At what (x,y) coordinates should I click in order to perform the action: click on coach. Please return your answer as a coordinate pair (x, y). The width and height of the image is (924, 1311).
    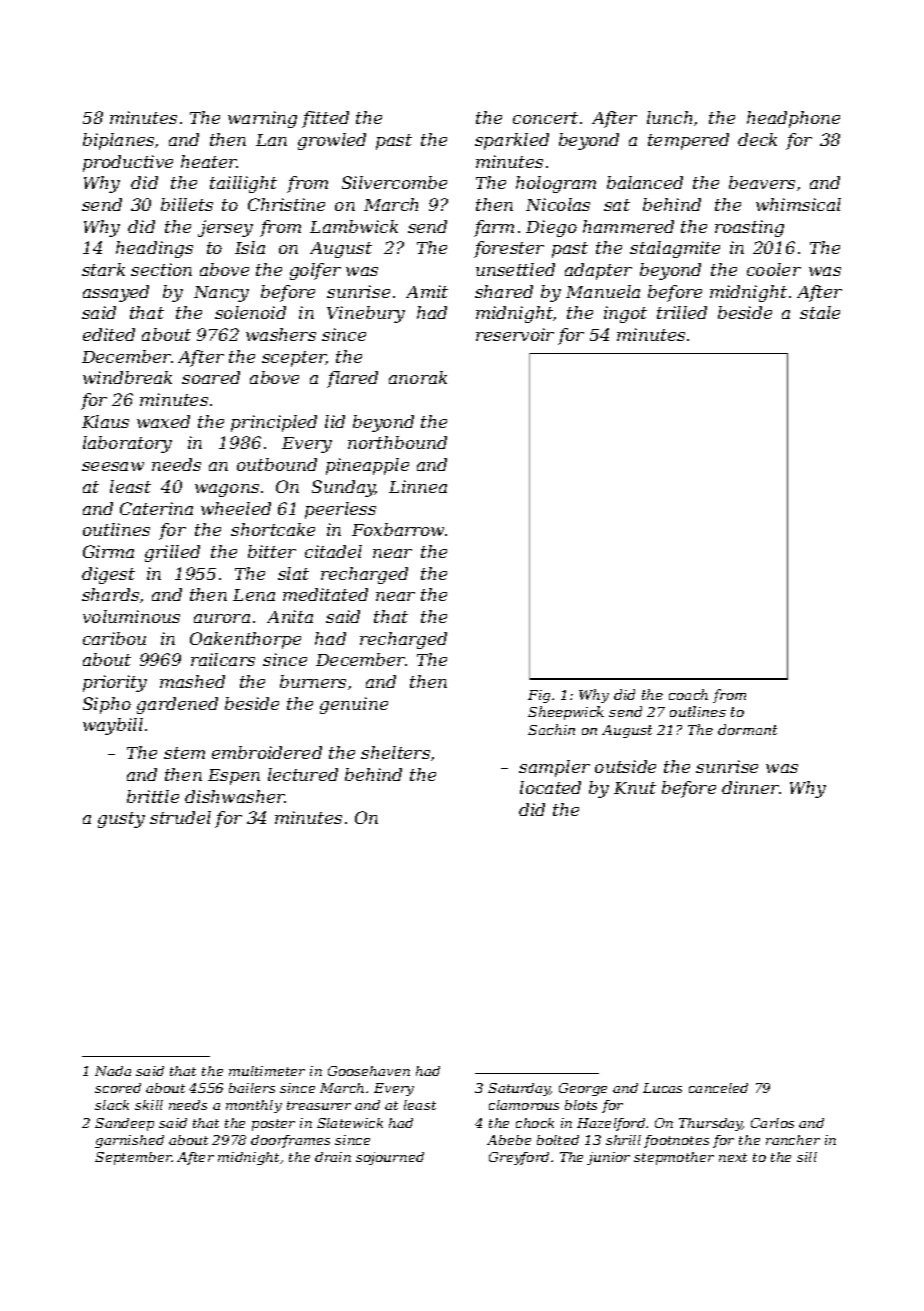
    Looking at the image, I should click on (688, 694).
